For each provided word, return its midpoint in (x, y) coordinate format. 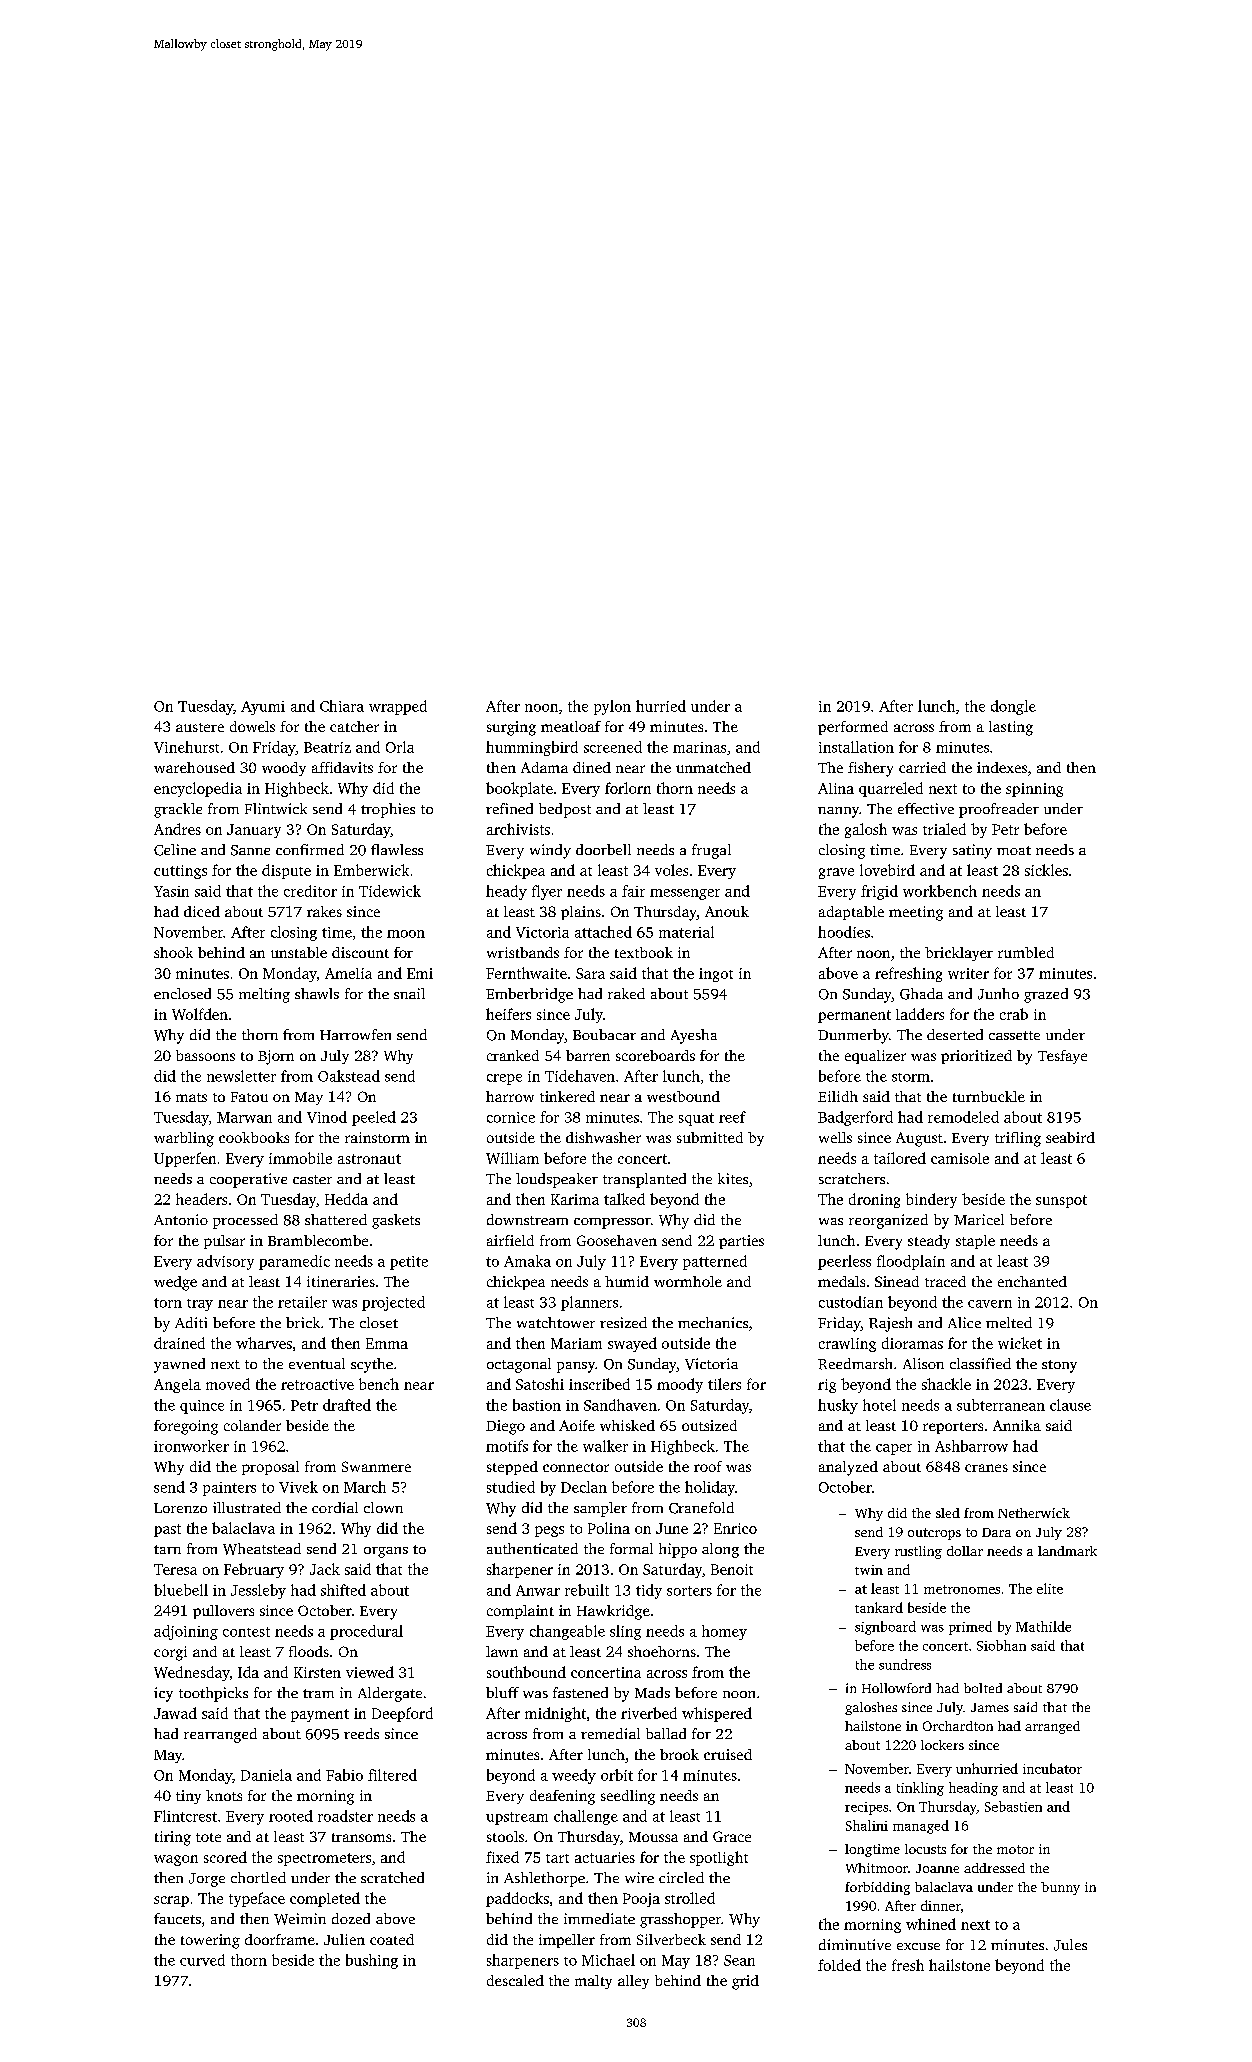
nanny (838, 812)
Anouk (727, 911)
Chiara (342, 706)
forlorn (628, 788)
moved (228, 1384)
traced (945, 1281)
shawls (317, 993)
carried (922, 767)
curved (202, 1960)
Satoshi (540, 1384)
